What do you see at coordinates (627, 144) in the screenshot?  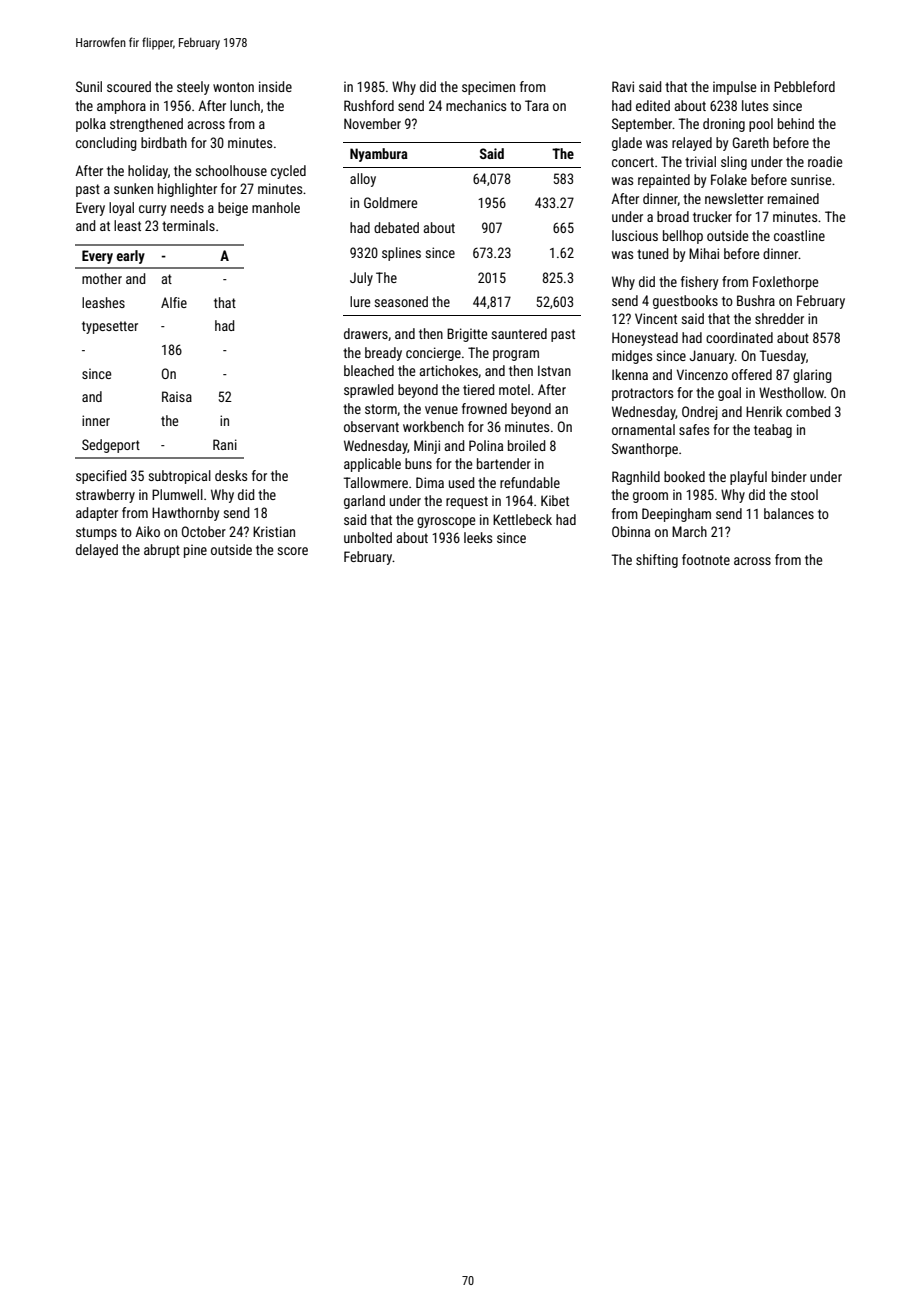 I see `glade` at bounding box center [627, 144].
